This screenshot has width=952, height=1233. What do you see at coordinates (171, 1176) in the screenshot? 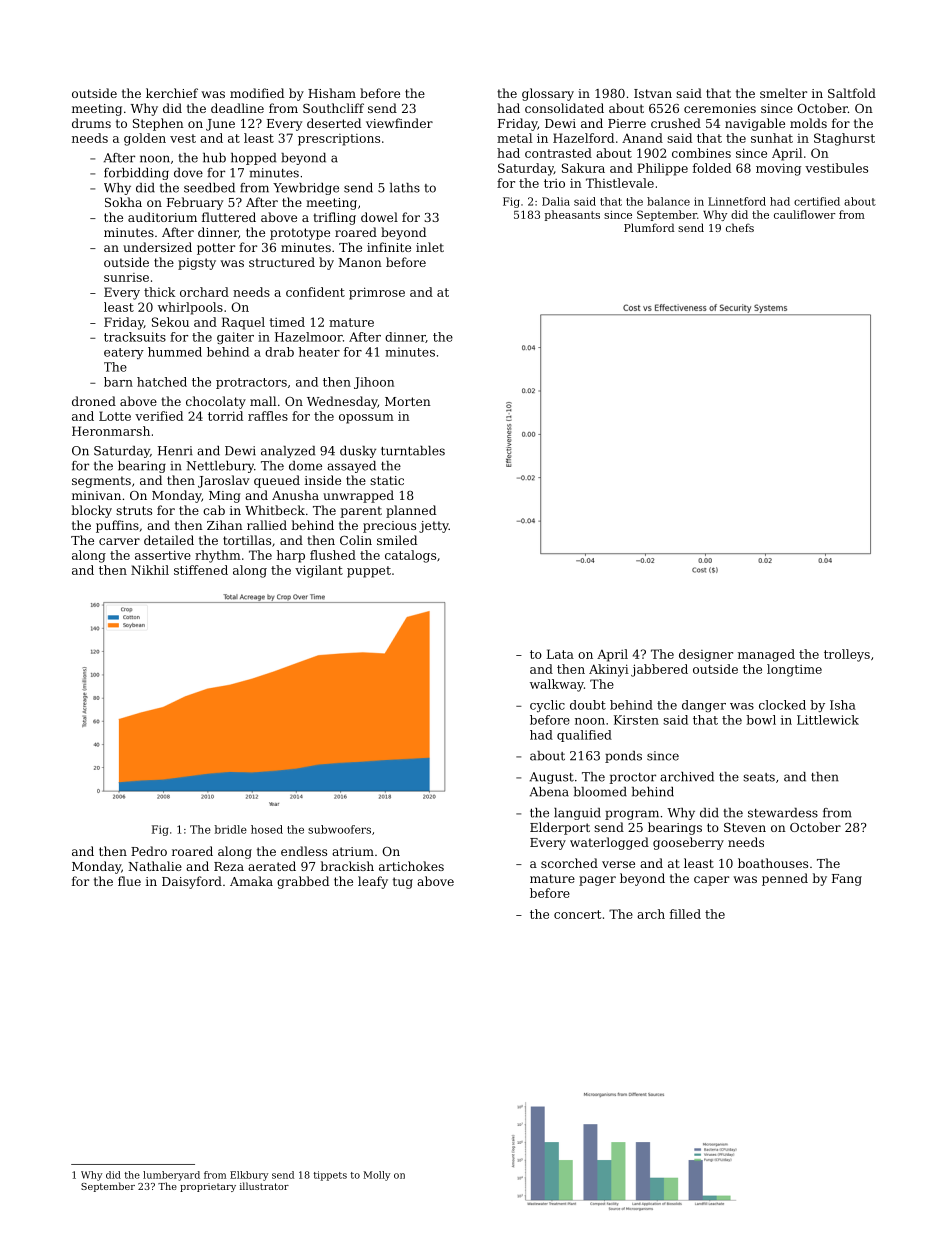
I see `lumberyard` at bounding box center [171, 1176].
